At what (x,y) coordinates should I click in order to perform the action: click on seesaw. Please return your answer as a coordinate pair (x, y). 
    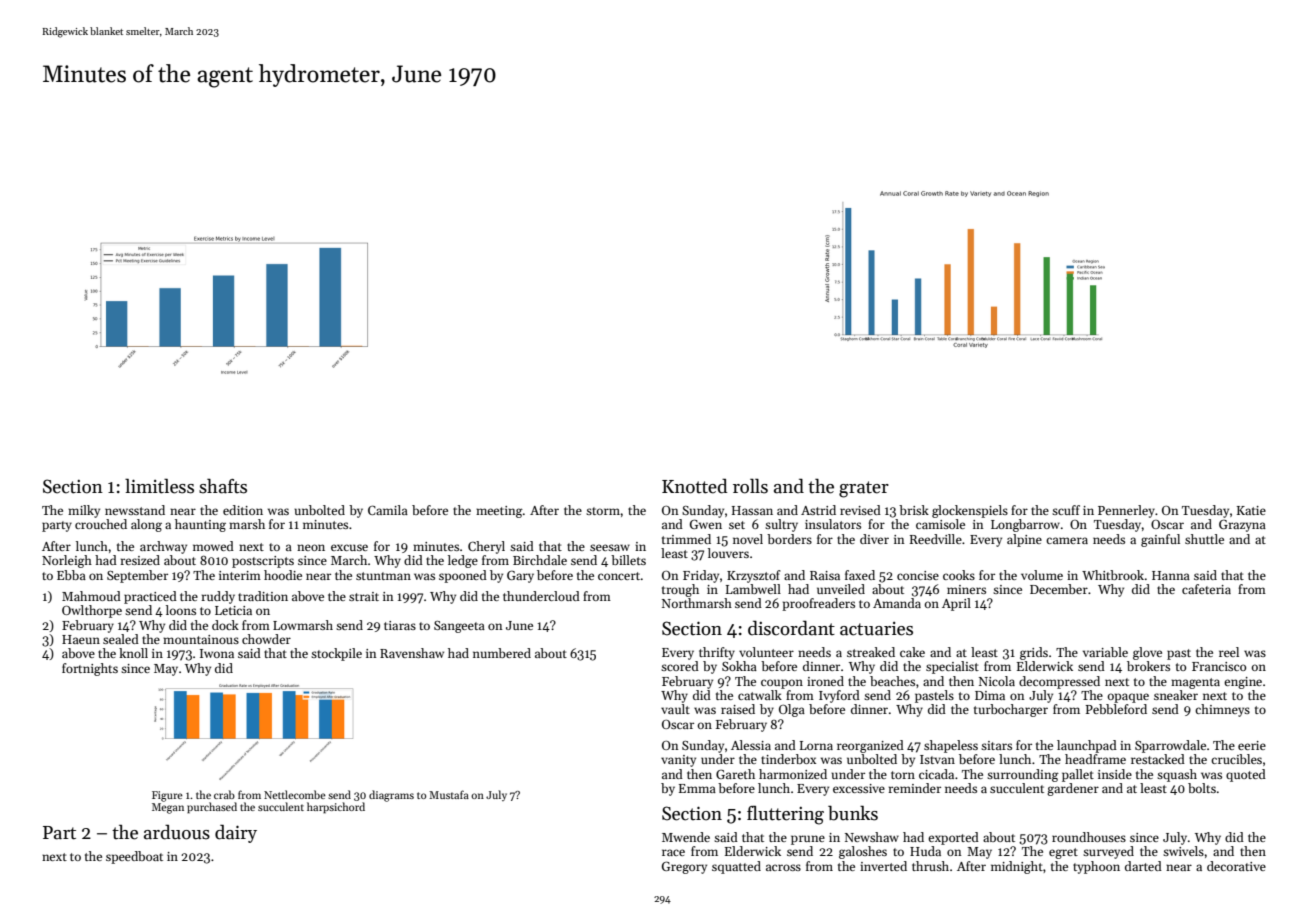
    Looking at the image, I should click on (610, 547).
